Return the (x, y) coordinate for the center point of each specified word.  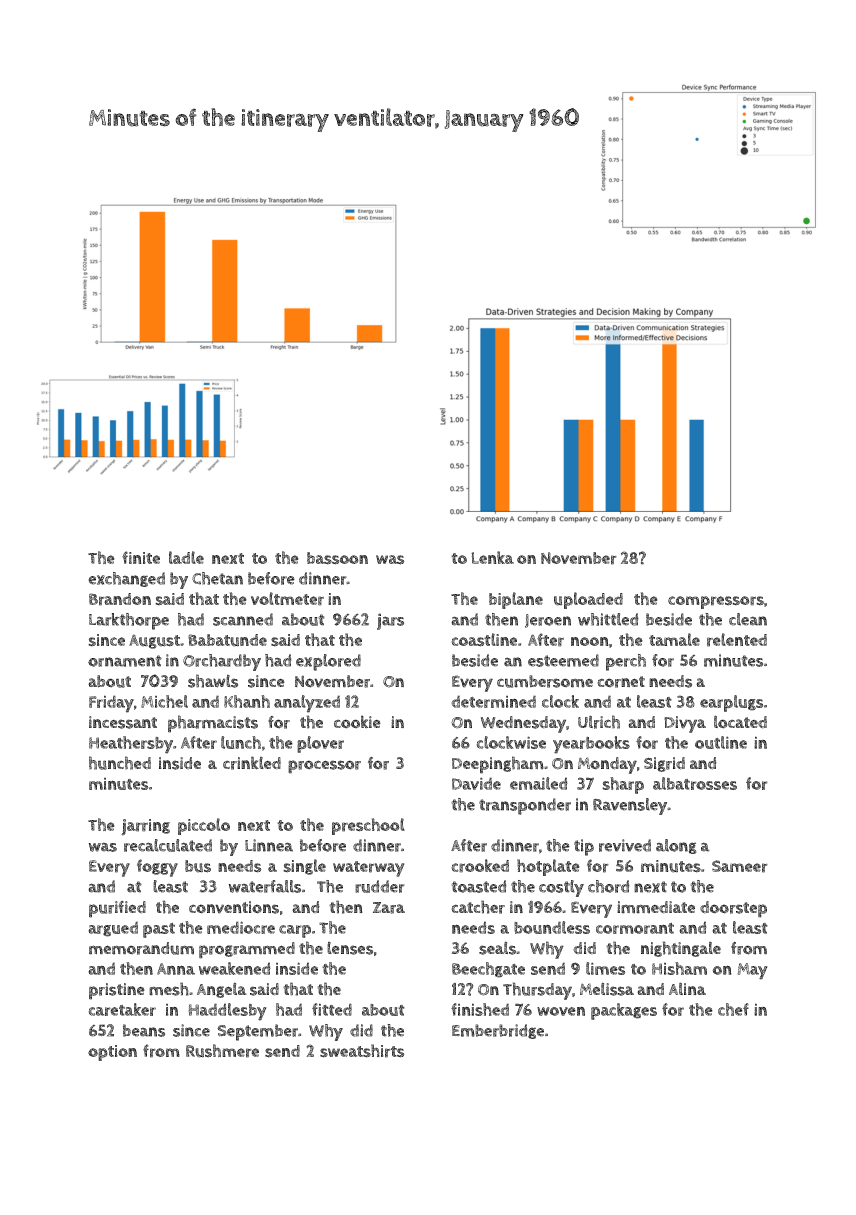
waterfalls (265, 886)
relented (737, 640)
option (112, 1053)
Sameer (740, 866)
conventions (234, 907)
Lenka (492, 557)
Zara (389, 908)
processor (324, 767)
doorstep (733, 909)
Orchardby (222, 662)
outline (721, 742)
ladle (186, 557)
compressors (716, 602)
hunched (120, 763)
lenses (350, 948)
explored (328, 662)
